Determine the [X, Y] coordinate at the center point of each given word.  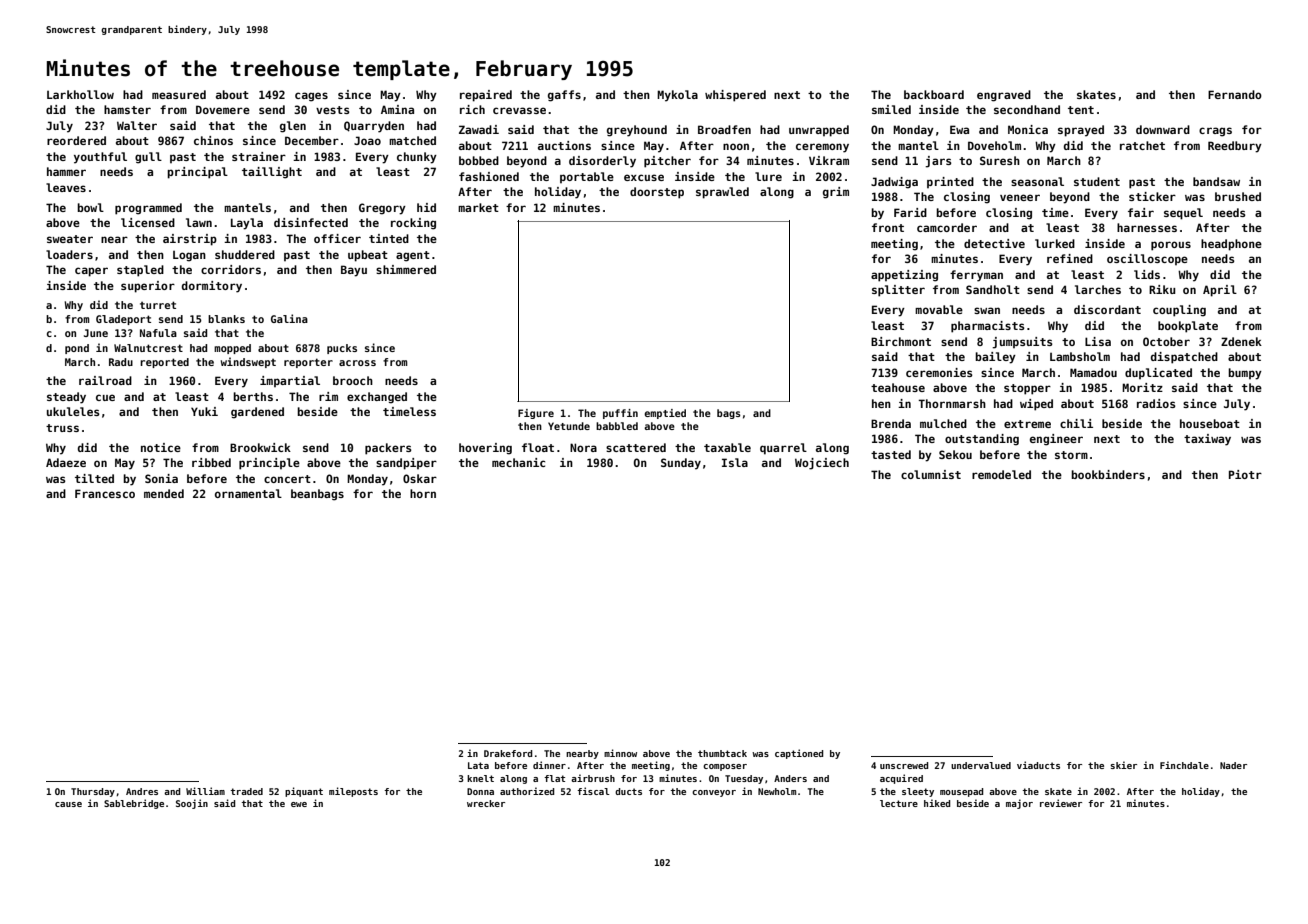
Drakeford [508, 753]
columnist [931, 474]
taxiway [1207, 440]
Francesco [105, 493]
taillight [272, 173]
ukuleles [73, 411]
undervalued [981, 765]
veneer [1020, 197]
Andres [142, 791]
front [888, 227]
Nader [1233, 765]
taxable [727, 447]
